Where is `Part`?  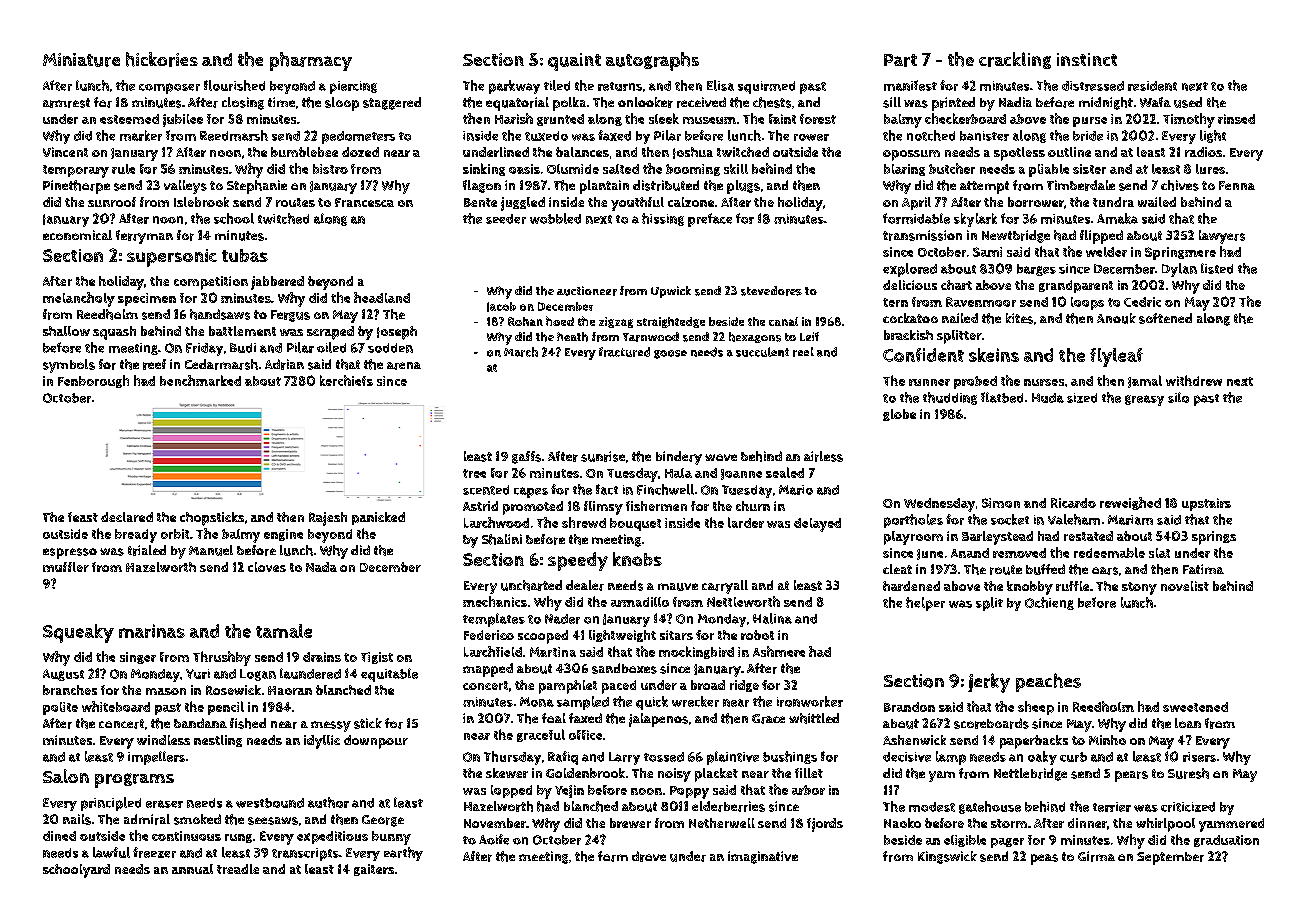
Part is located at coordinates (900, 60).
